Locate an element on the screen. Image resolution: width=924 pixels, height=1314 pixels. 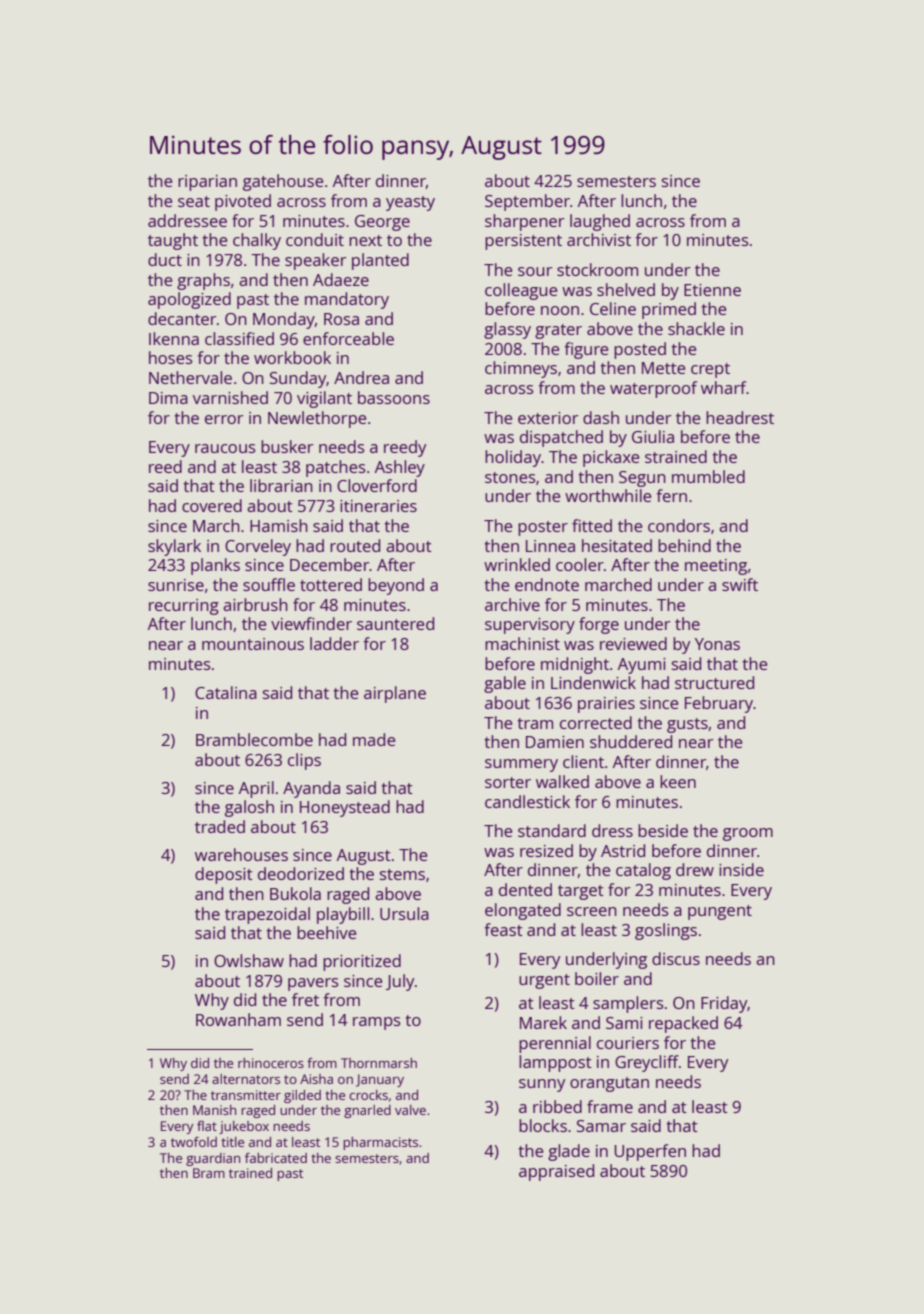
feast is located at coordinates (503, 929).
